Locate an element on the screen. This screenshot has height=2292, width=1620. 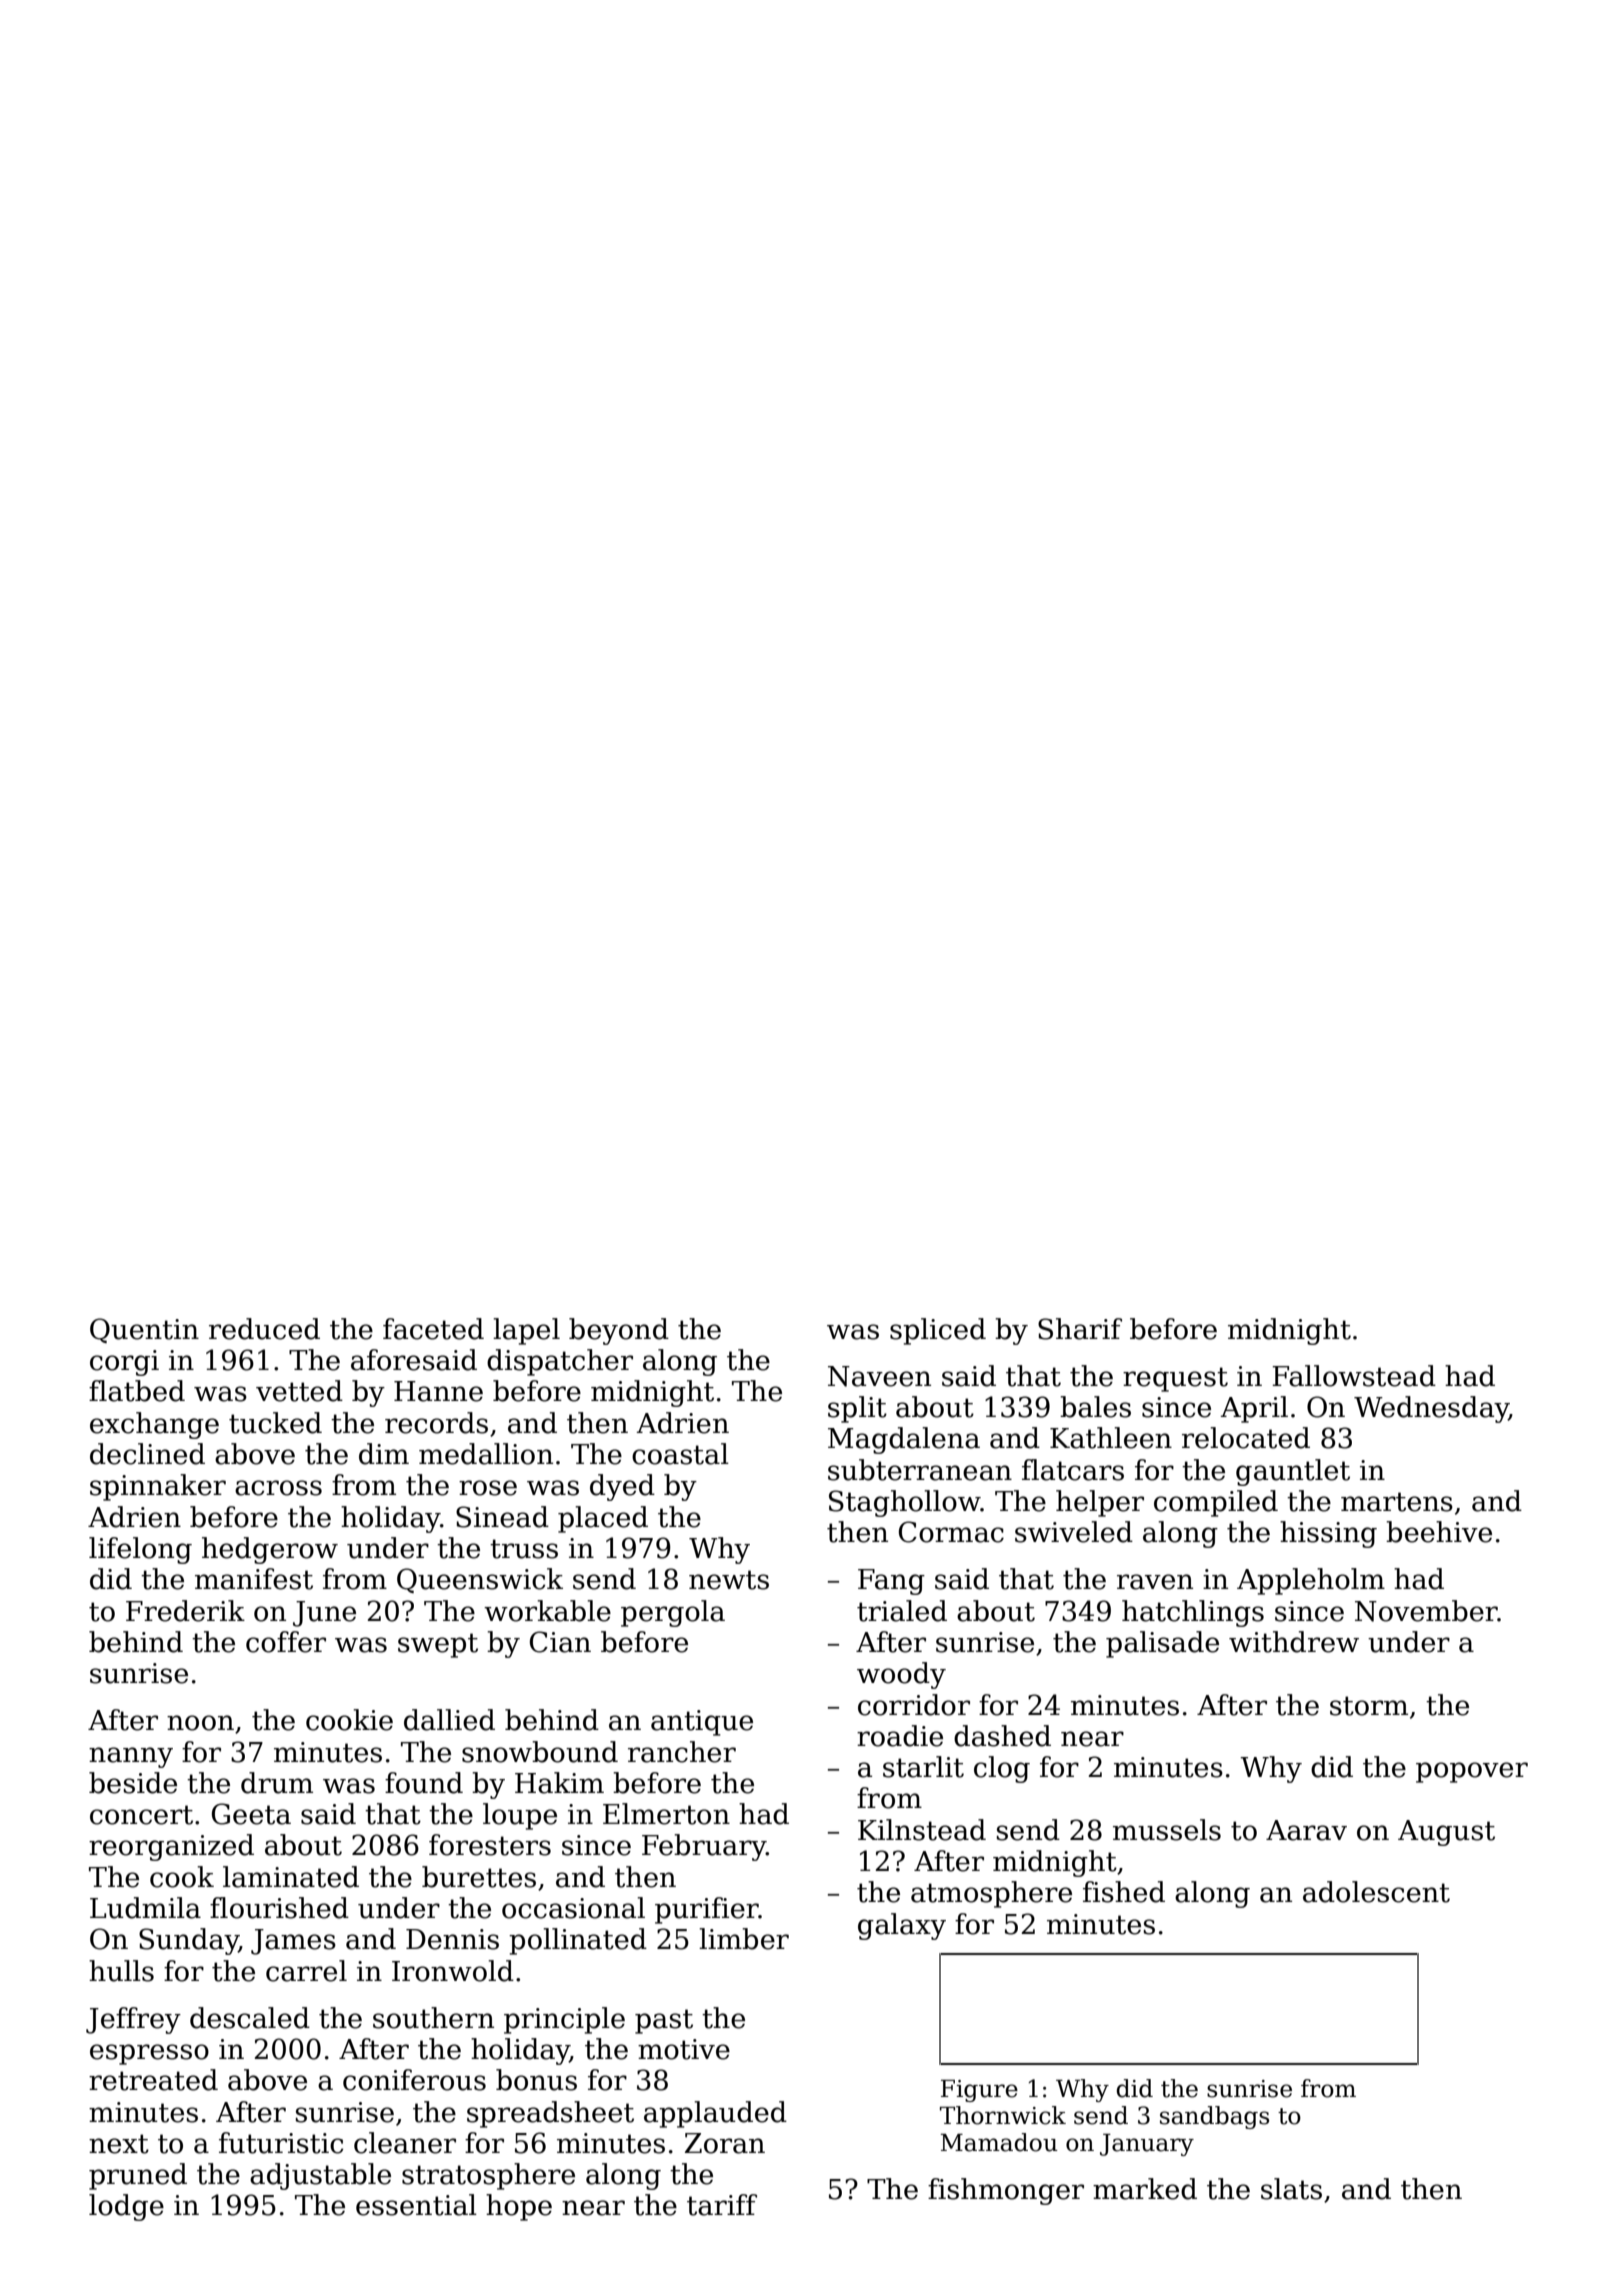
Kilnstead is located at coordinates (922, 1830).
